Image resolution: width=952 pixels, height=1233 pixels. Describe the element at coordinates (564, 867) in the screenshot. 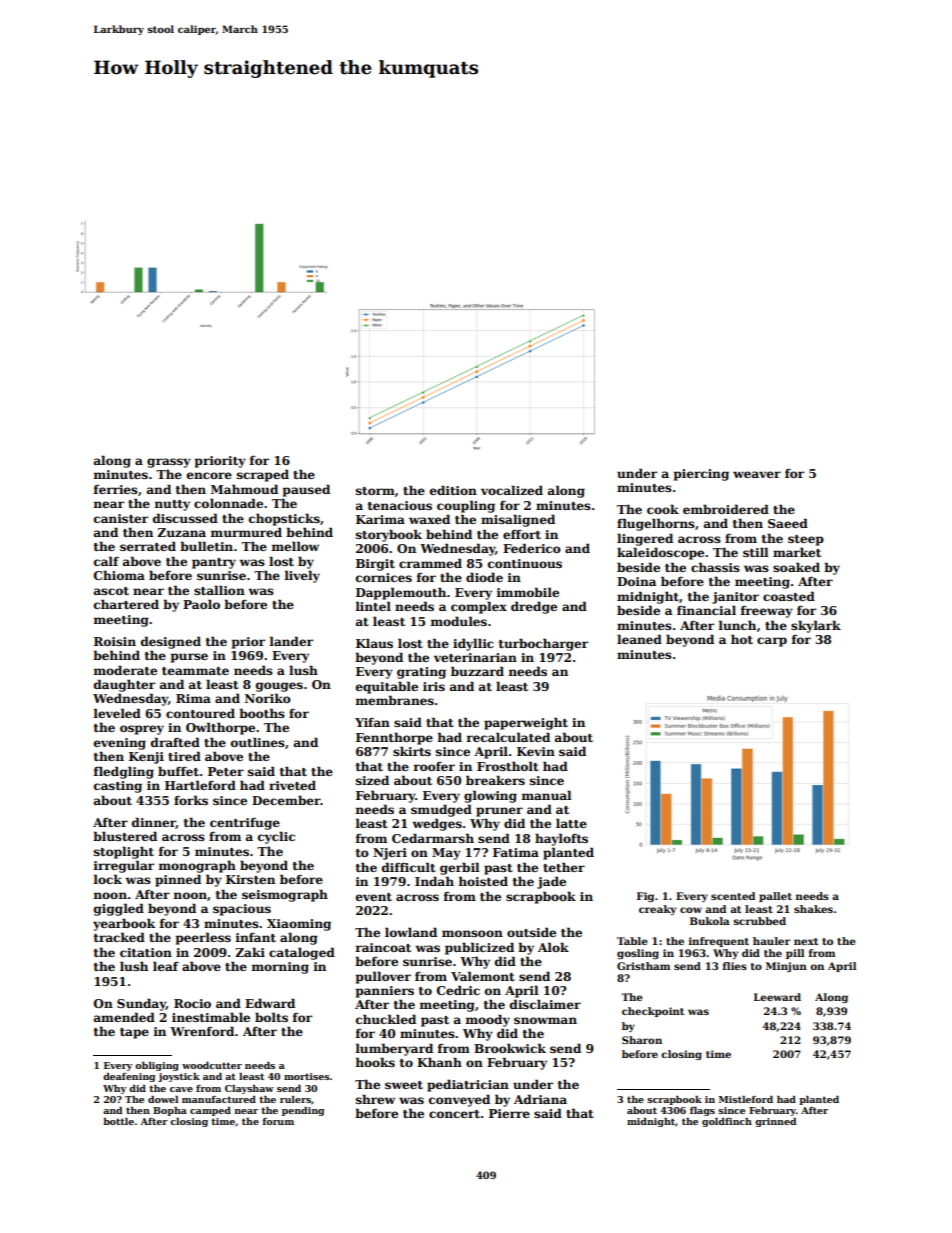

I see `tether` at that location.
